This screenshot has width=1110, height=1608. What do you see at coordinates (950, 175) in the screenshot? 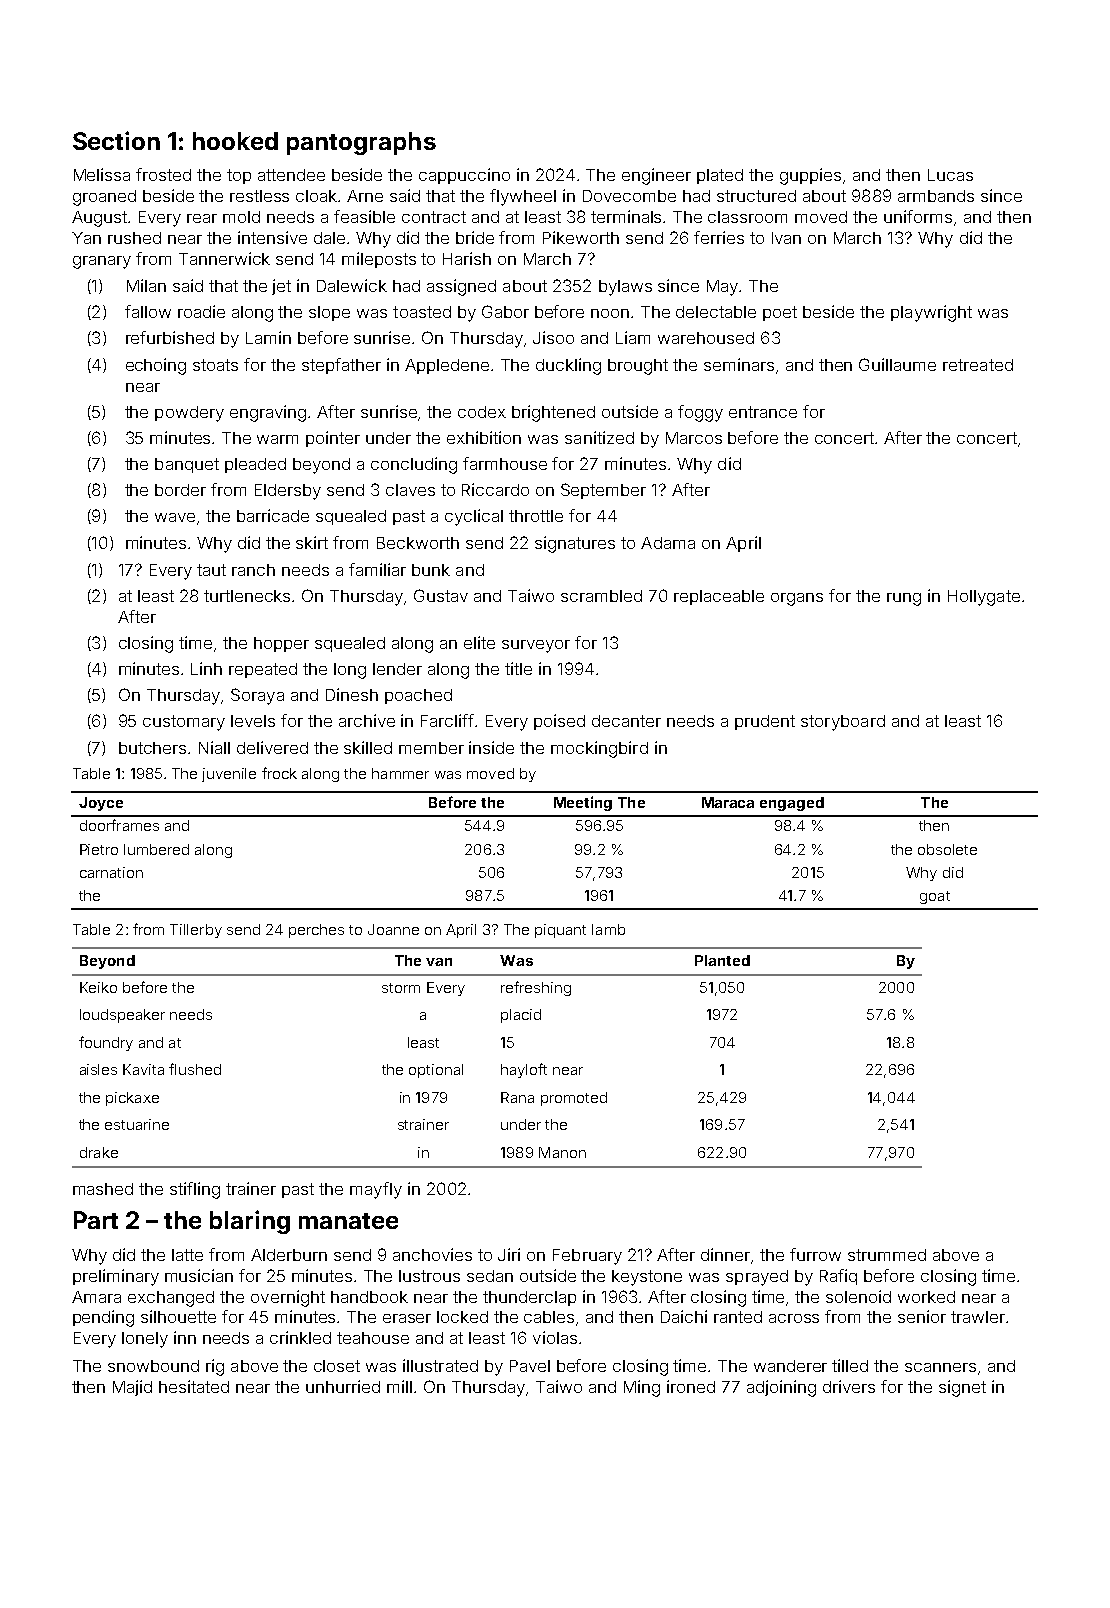
I see `Lucas` at bounding box center [950, 175].
